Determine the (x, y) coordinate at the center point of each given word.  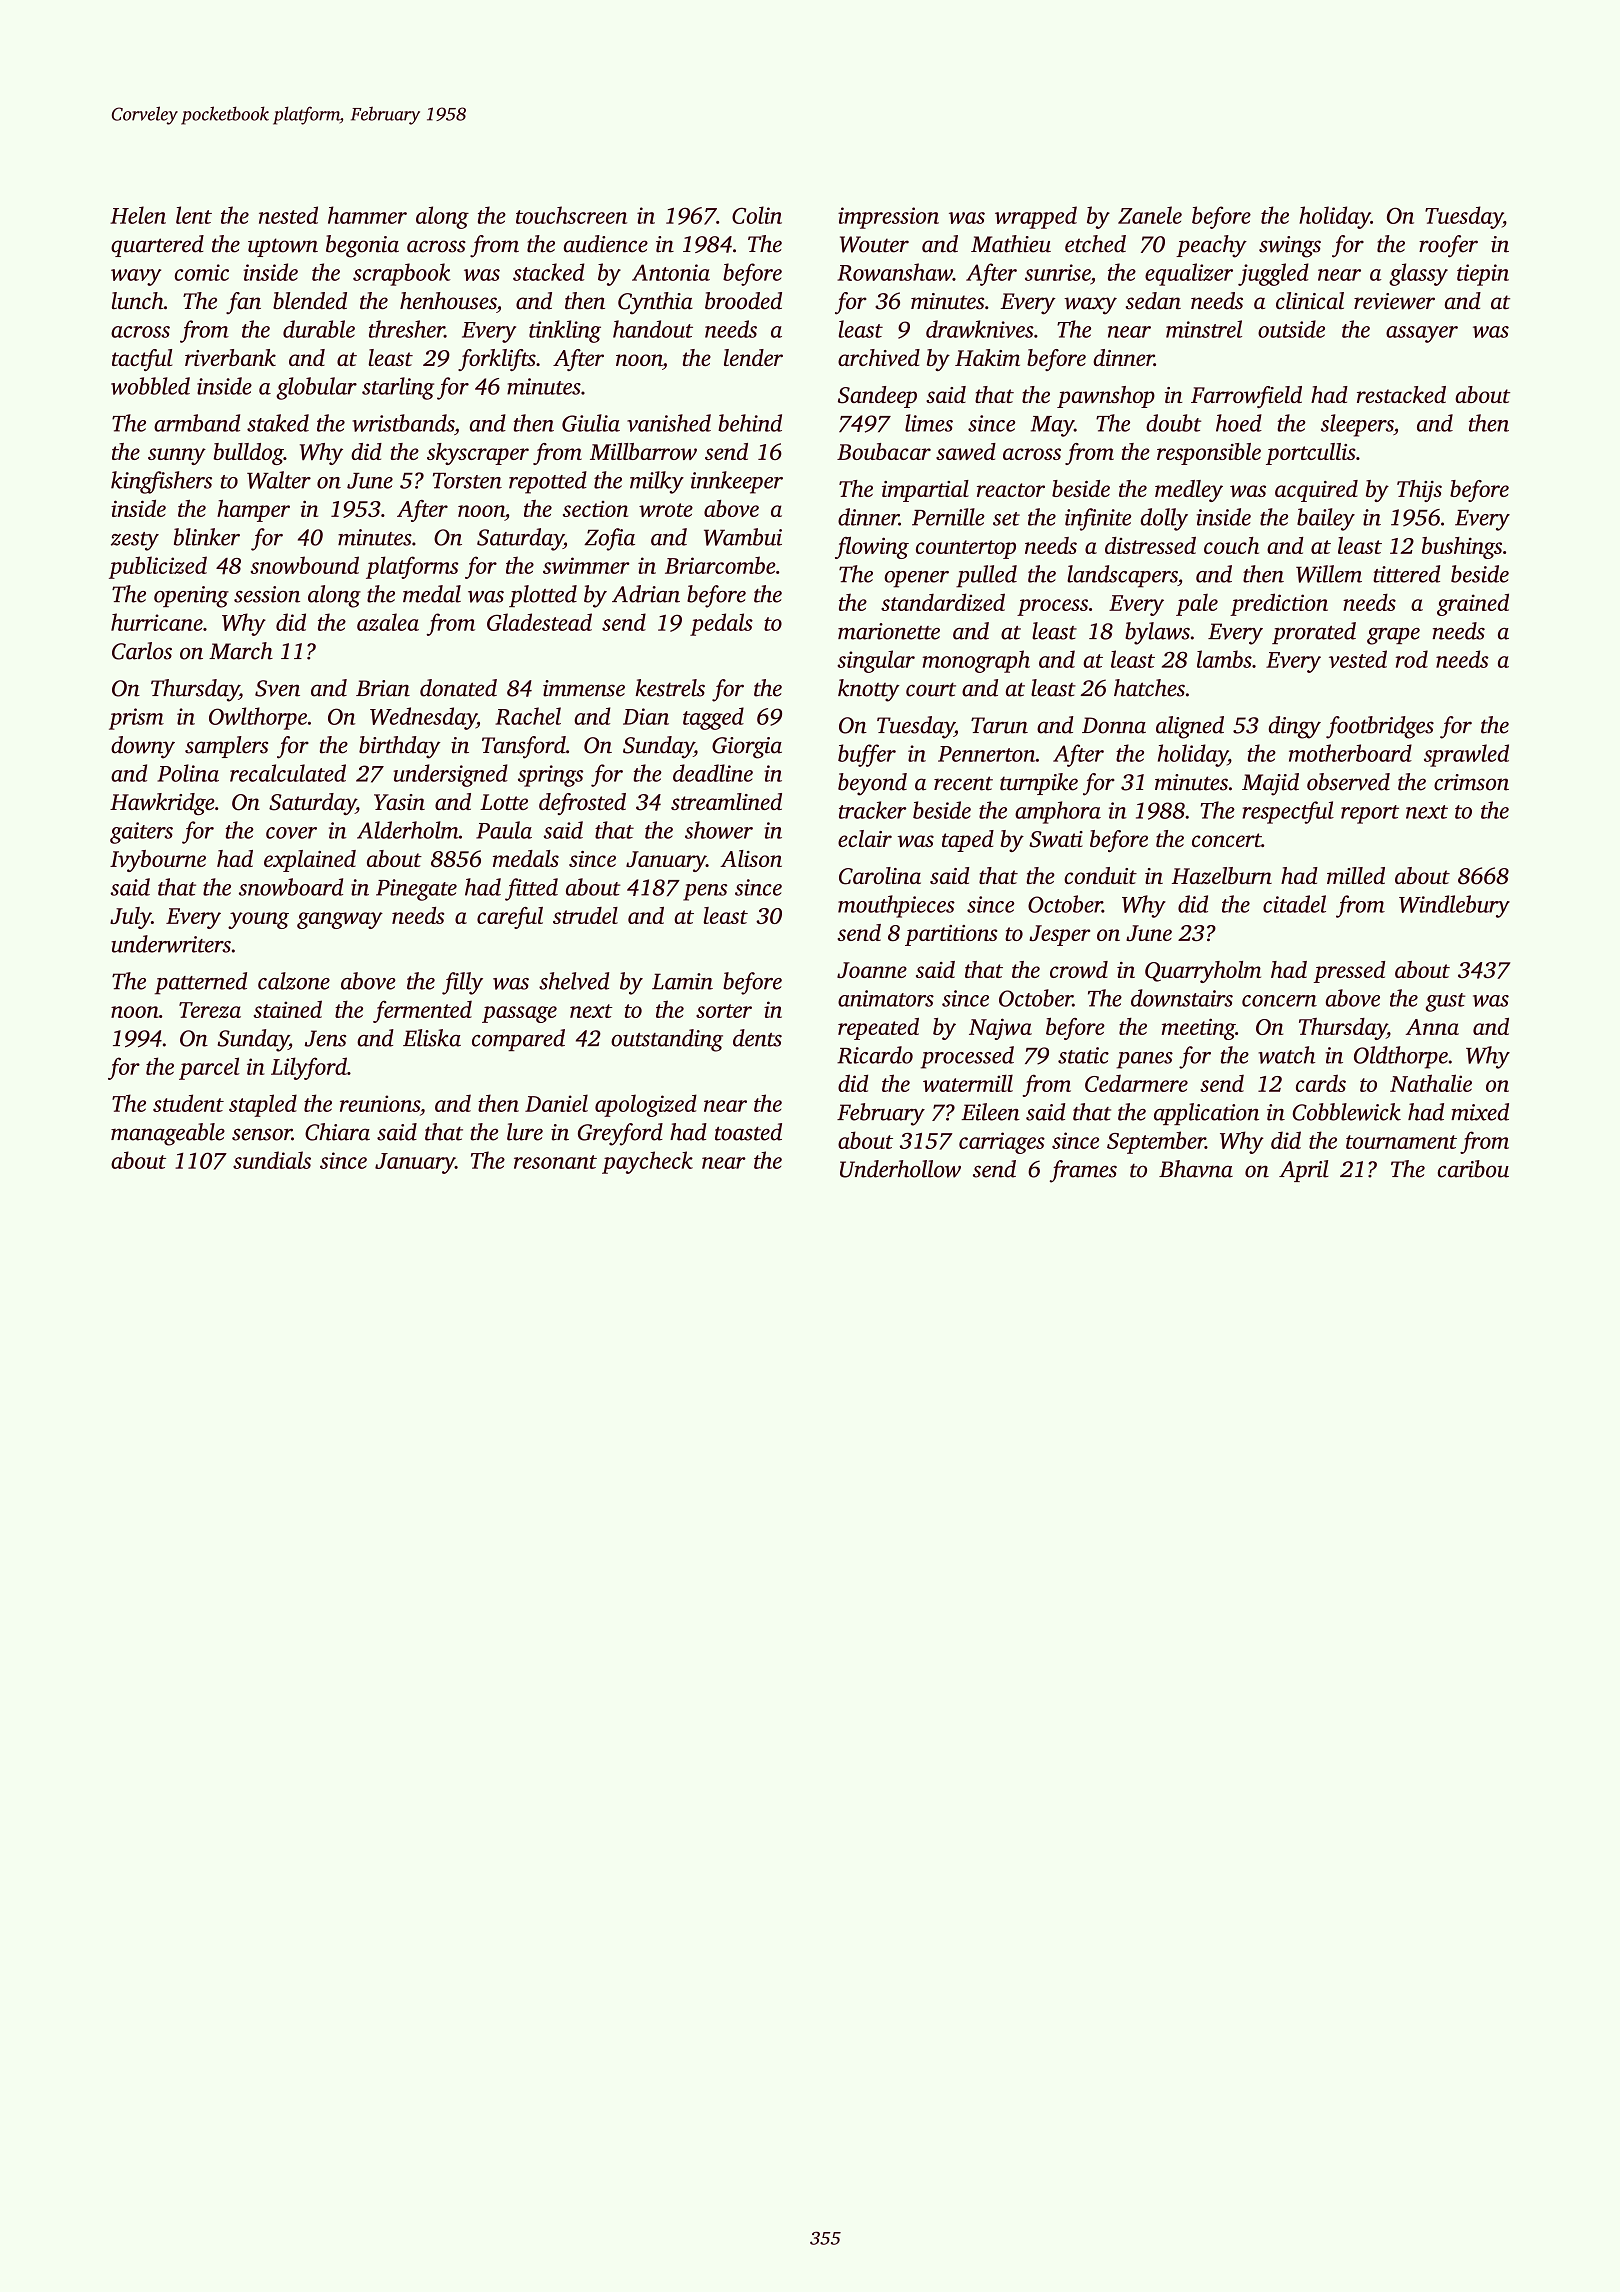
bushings (1462, 548)
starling (398, 388)
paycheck (647, 1162)
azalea (388, 622)
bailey (1326, 519)
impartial (925, 491)
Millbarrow (643, 451)
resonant (555, 1162)
